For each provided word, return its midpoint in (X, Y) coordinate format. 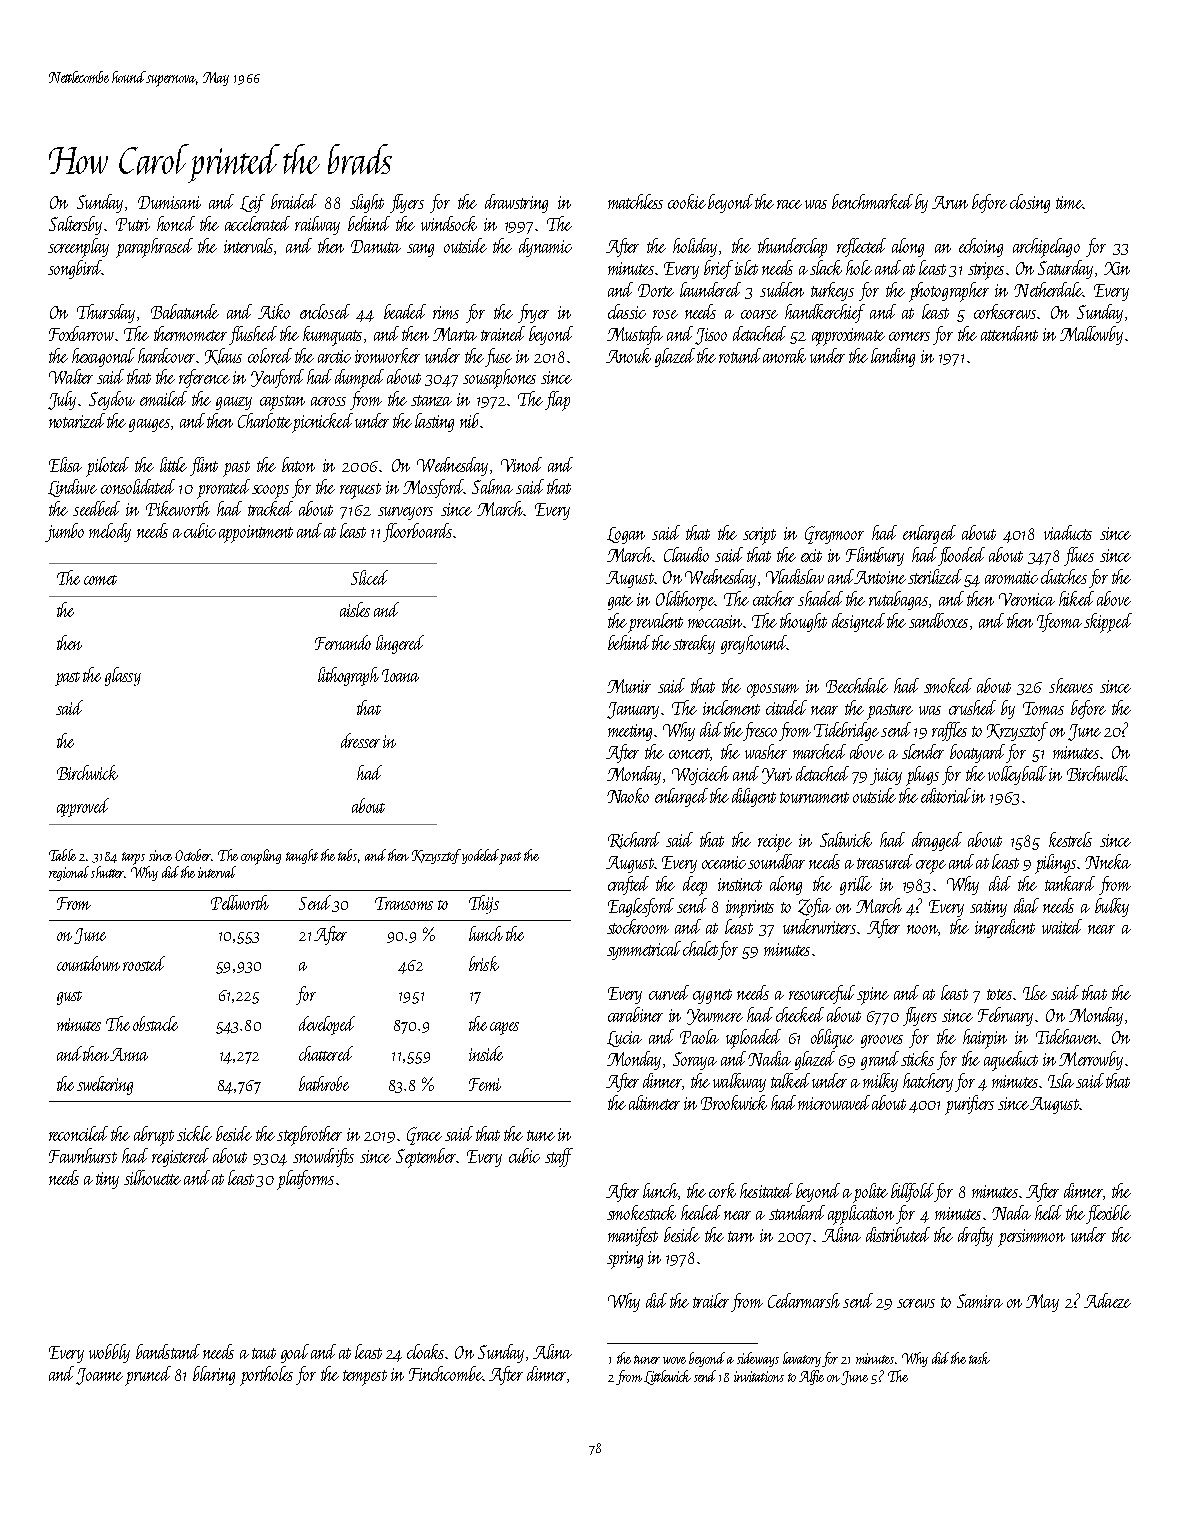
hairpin (985, 1039)
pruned (148, 1376)
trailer (711, 1300)
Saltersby (75, 225)
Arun (950, 202)
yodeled (481, 857)
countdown (88, 963)
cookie (687, 201)
